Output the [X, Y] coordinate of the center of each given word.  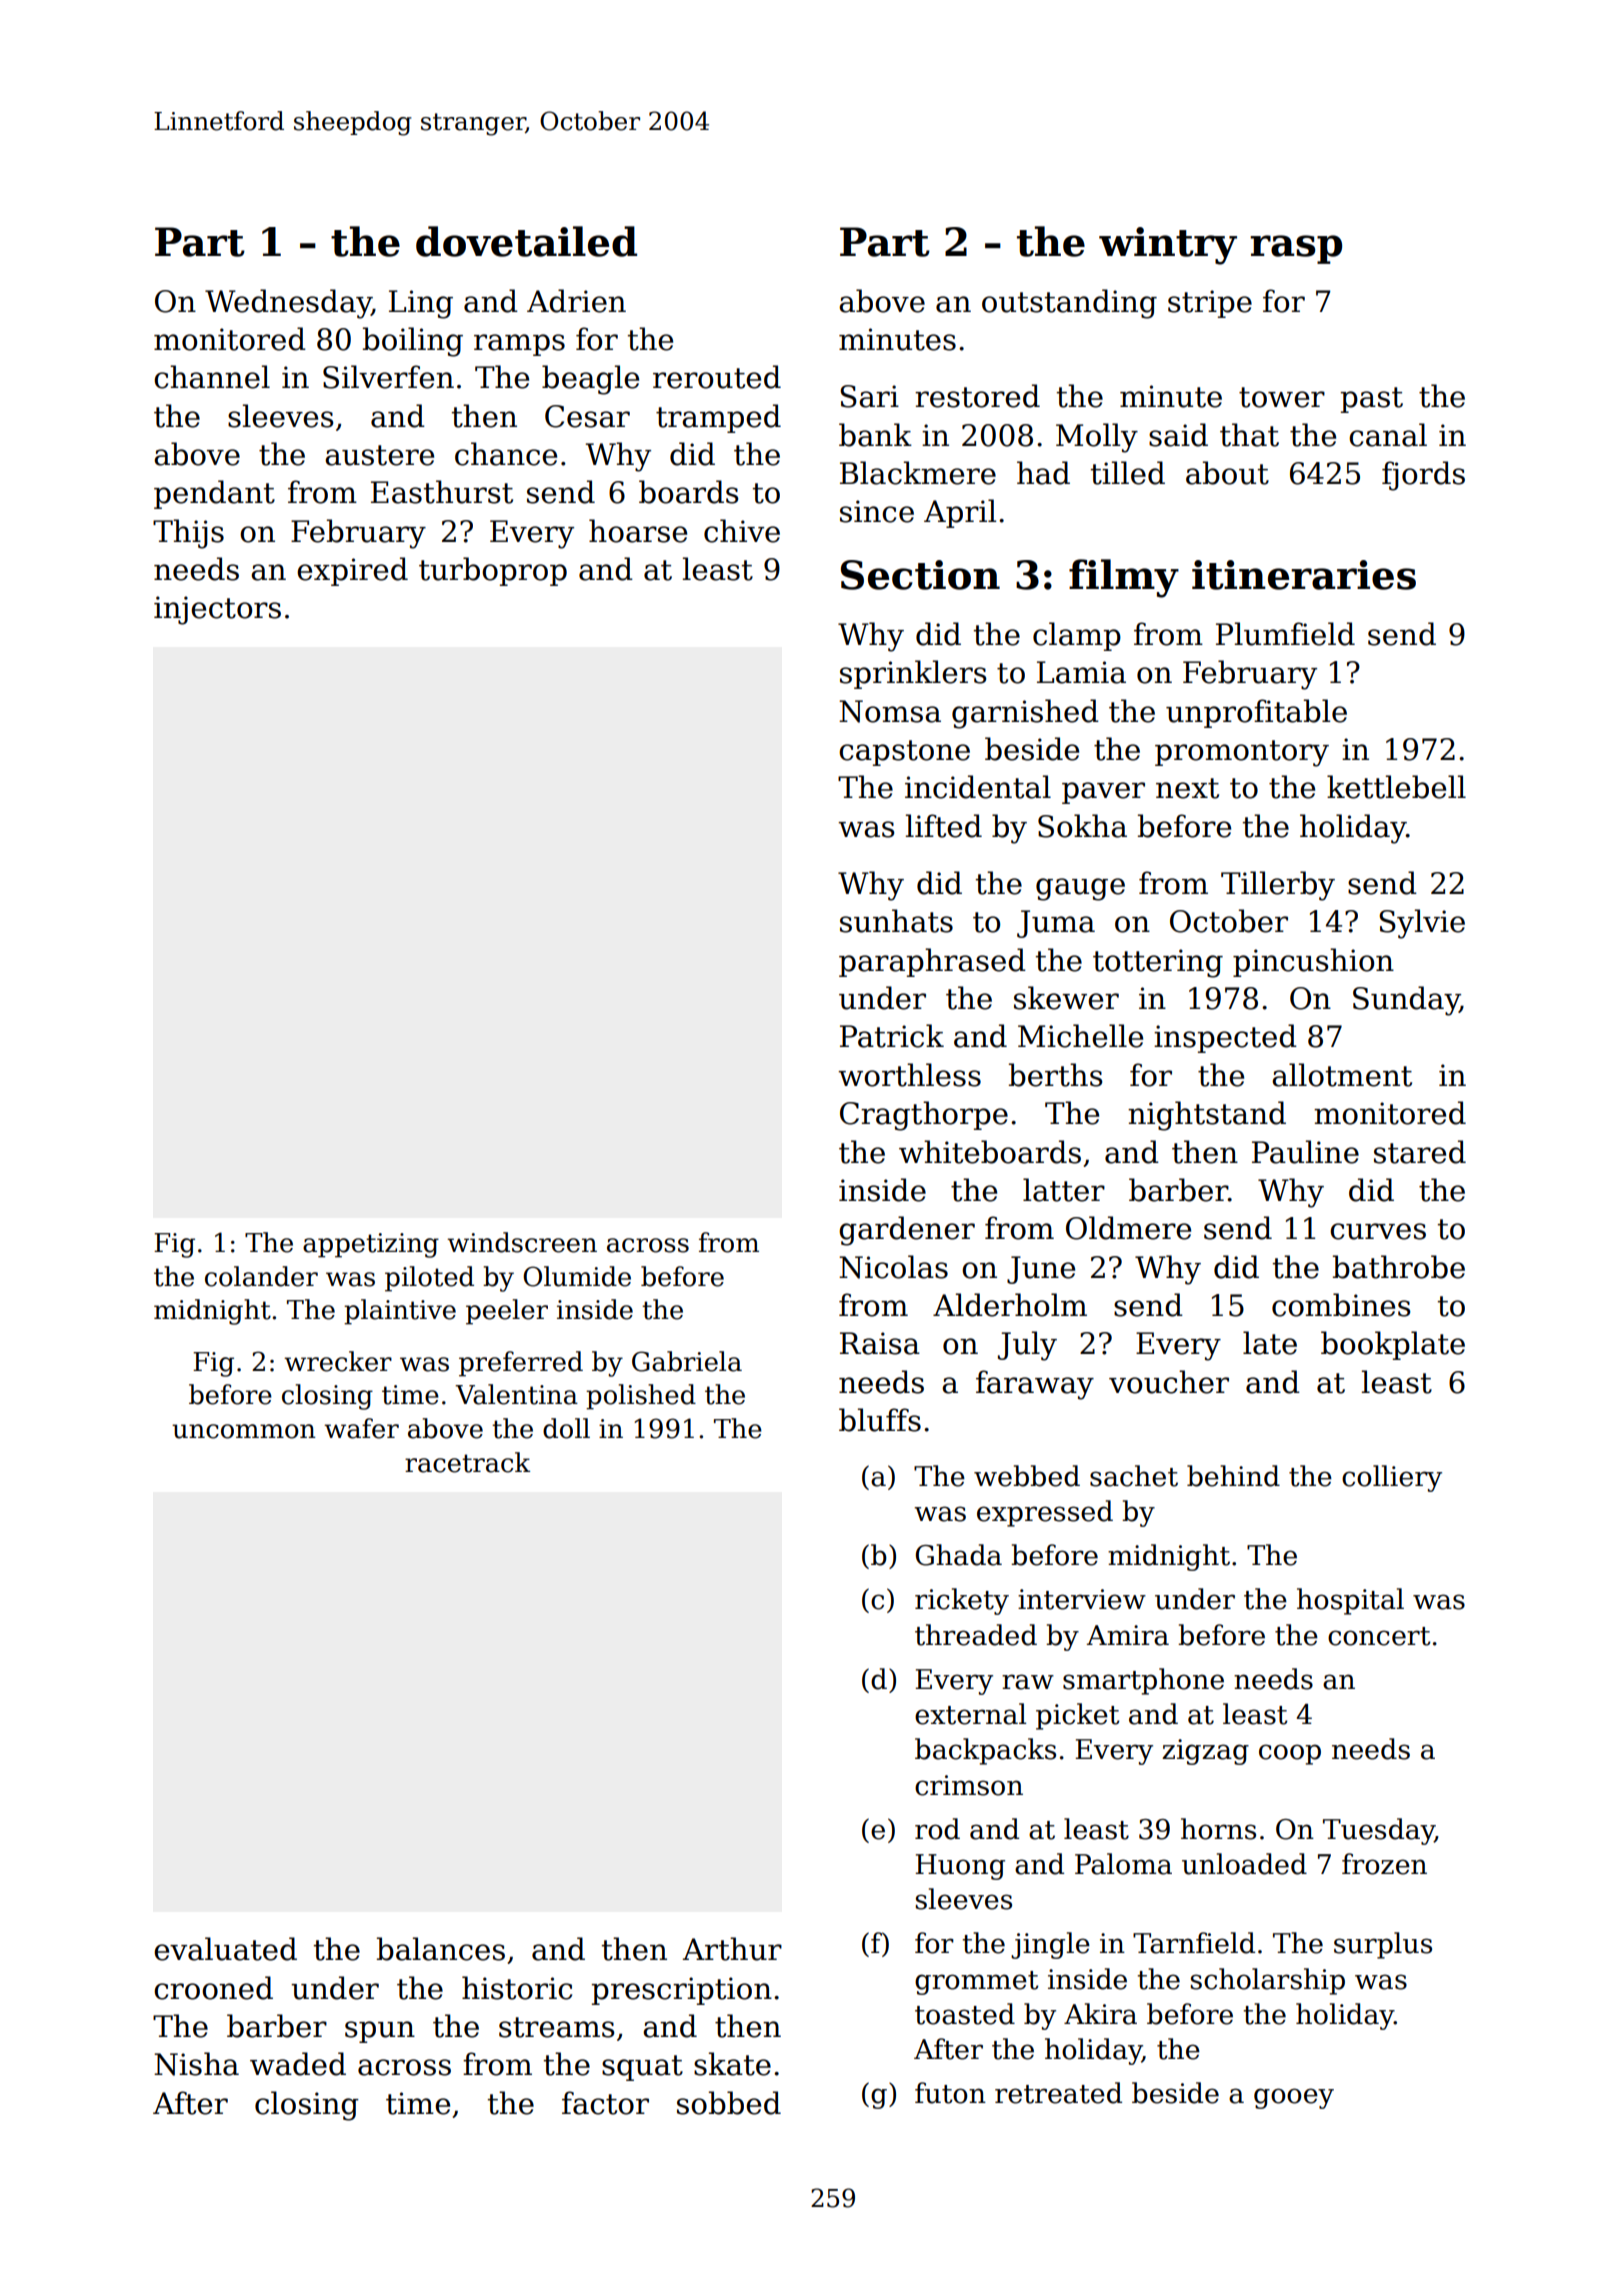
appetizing [371, 1245]
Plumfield [1285, 634]
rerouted [717, 377]
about [1227, 473]
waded [298, 2064]
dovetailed [526, 241]
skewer [1066, 998]
